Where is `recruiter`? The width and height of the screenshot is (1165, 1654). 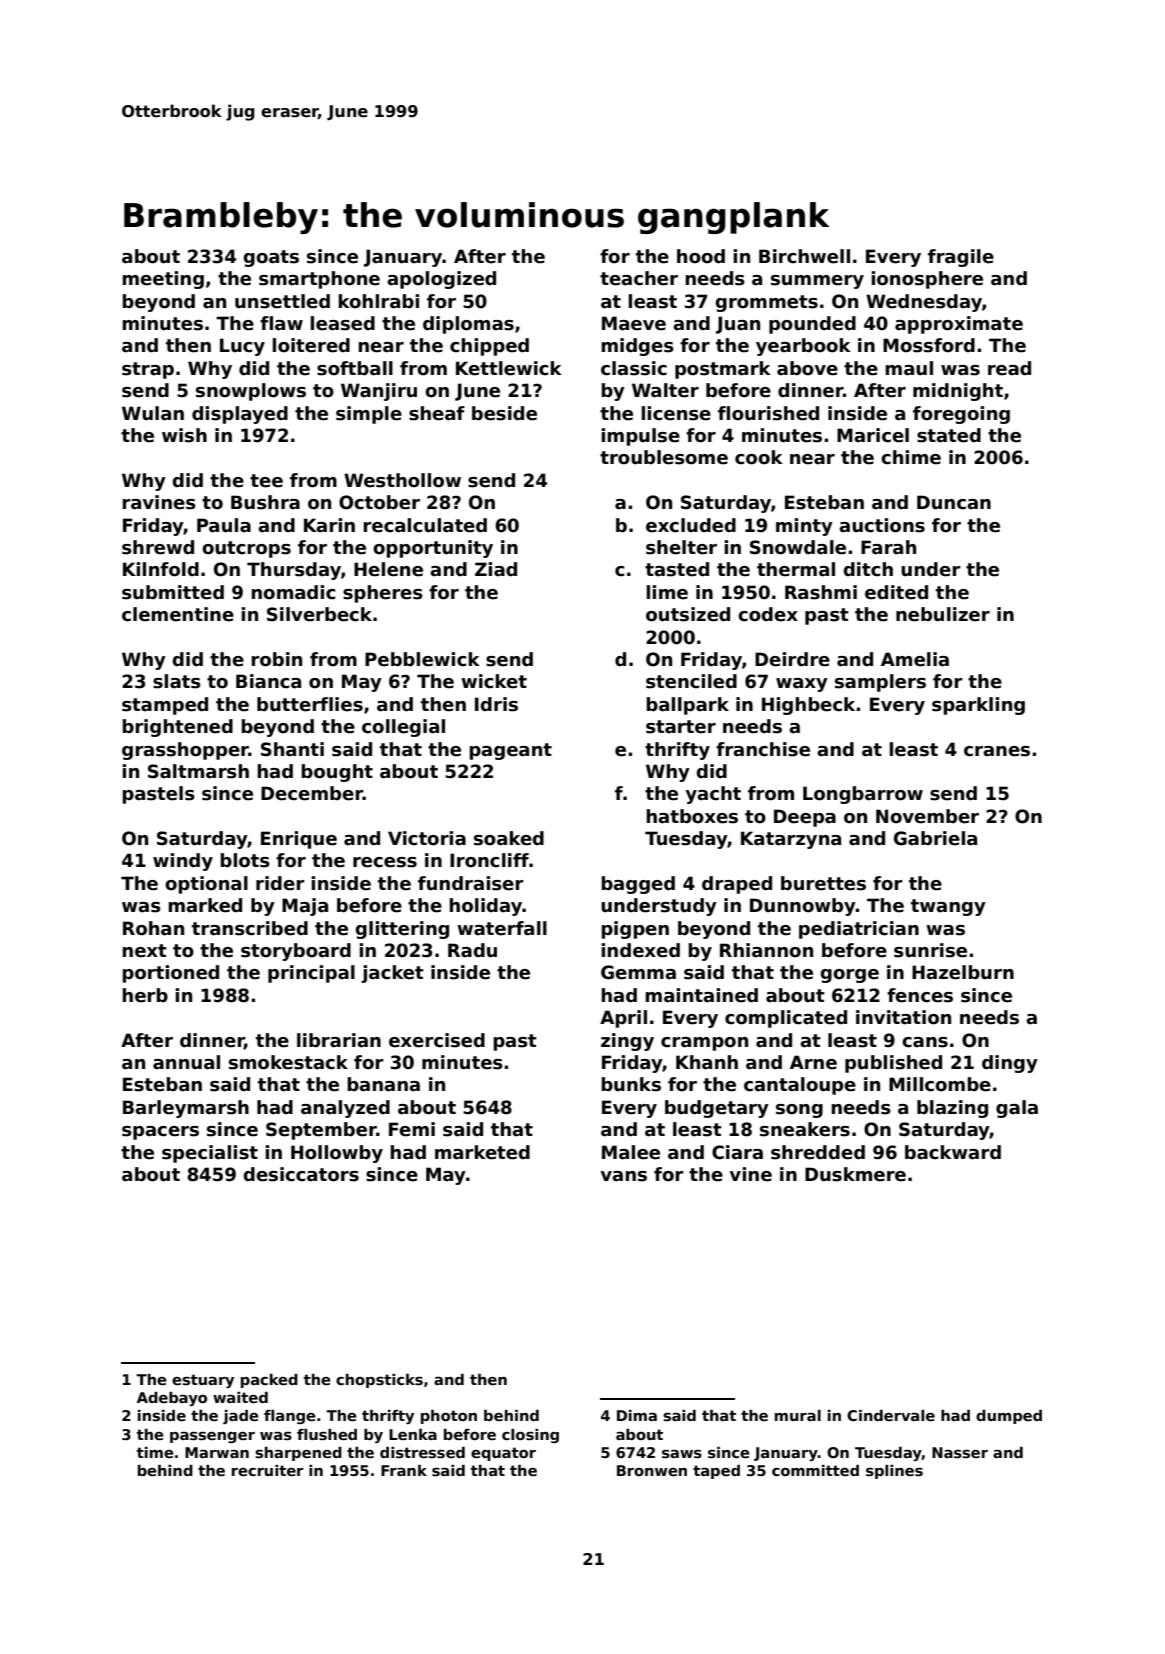
recruiter is located at coordinates (268, 1470).
